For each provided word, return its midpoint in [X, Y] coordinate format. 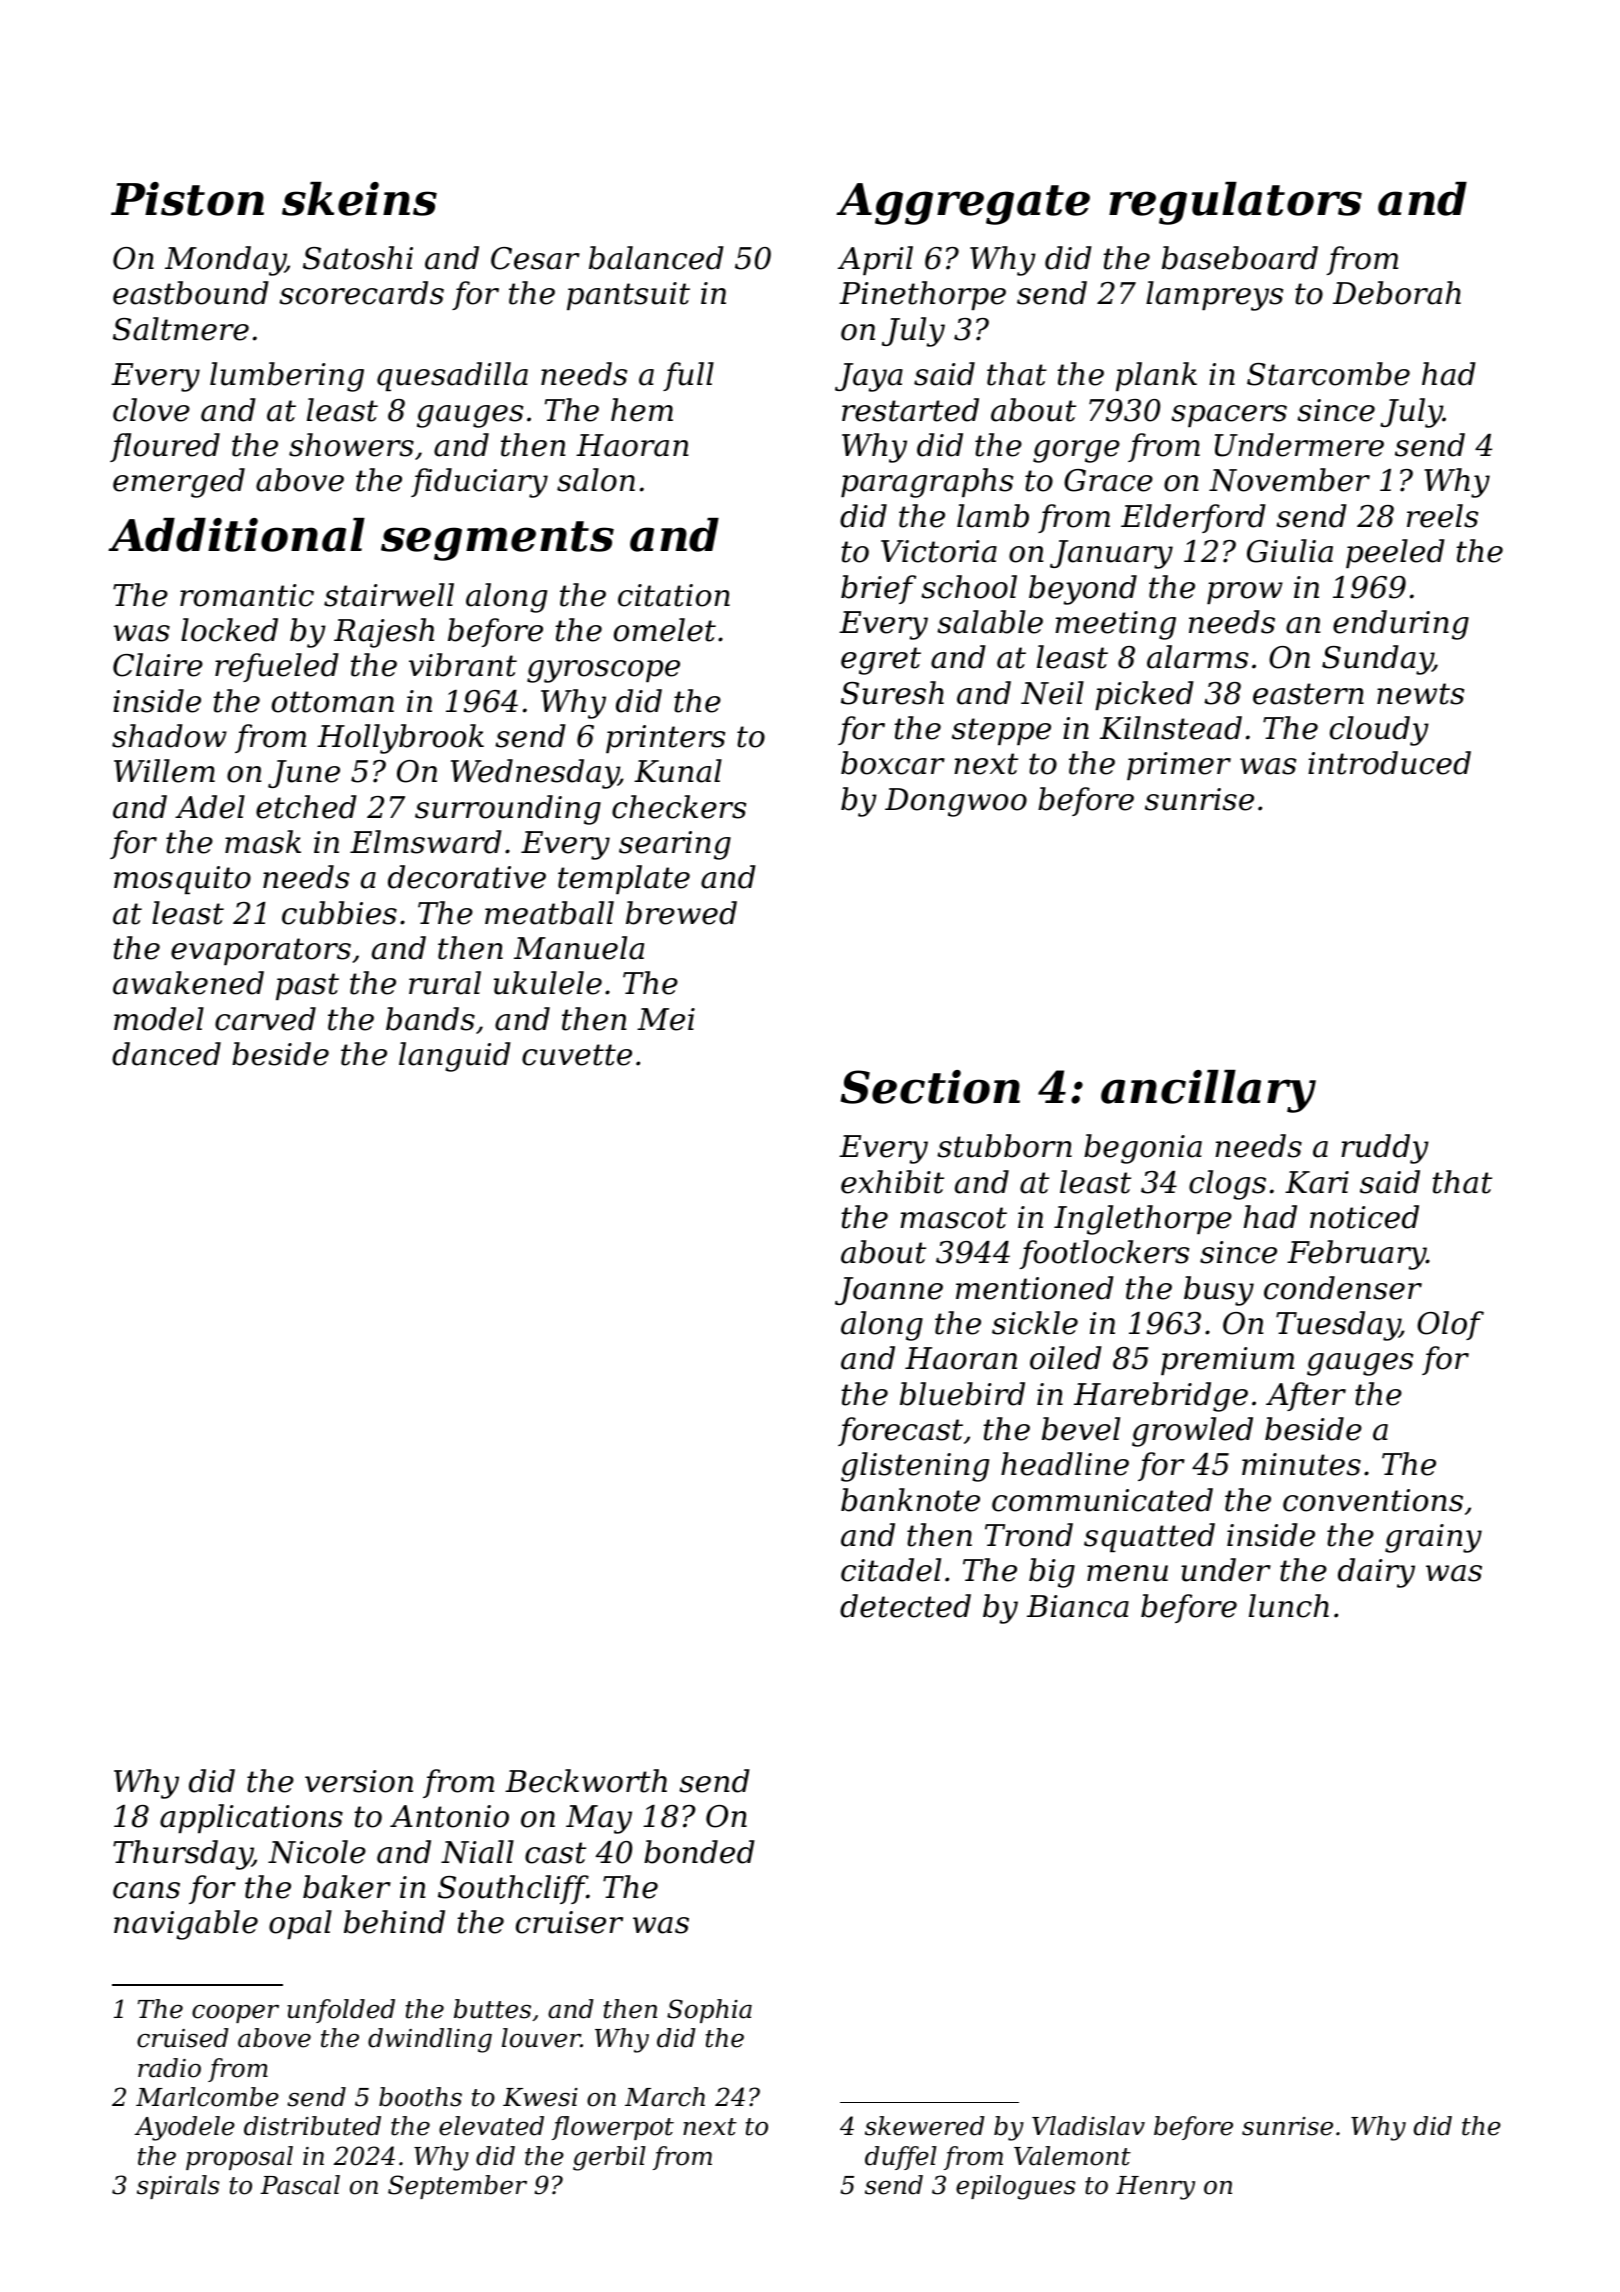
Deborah [1397, 293]
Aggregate [963, 204]
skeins [359, 199]
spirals [178, 2187]
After [1306, 1396]
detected [905, 1606]
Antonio [449, 1816]
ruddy [1385, 1149]
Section [930, 1087]
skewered [925, 2126]
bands [430, 1019]
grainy [1433, 1538]
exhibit [892, 1182]
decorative [467, 877]
